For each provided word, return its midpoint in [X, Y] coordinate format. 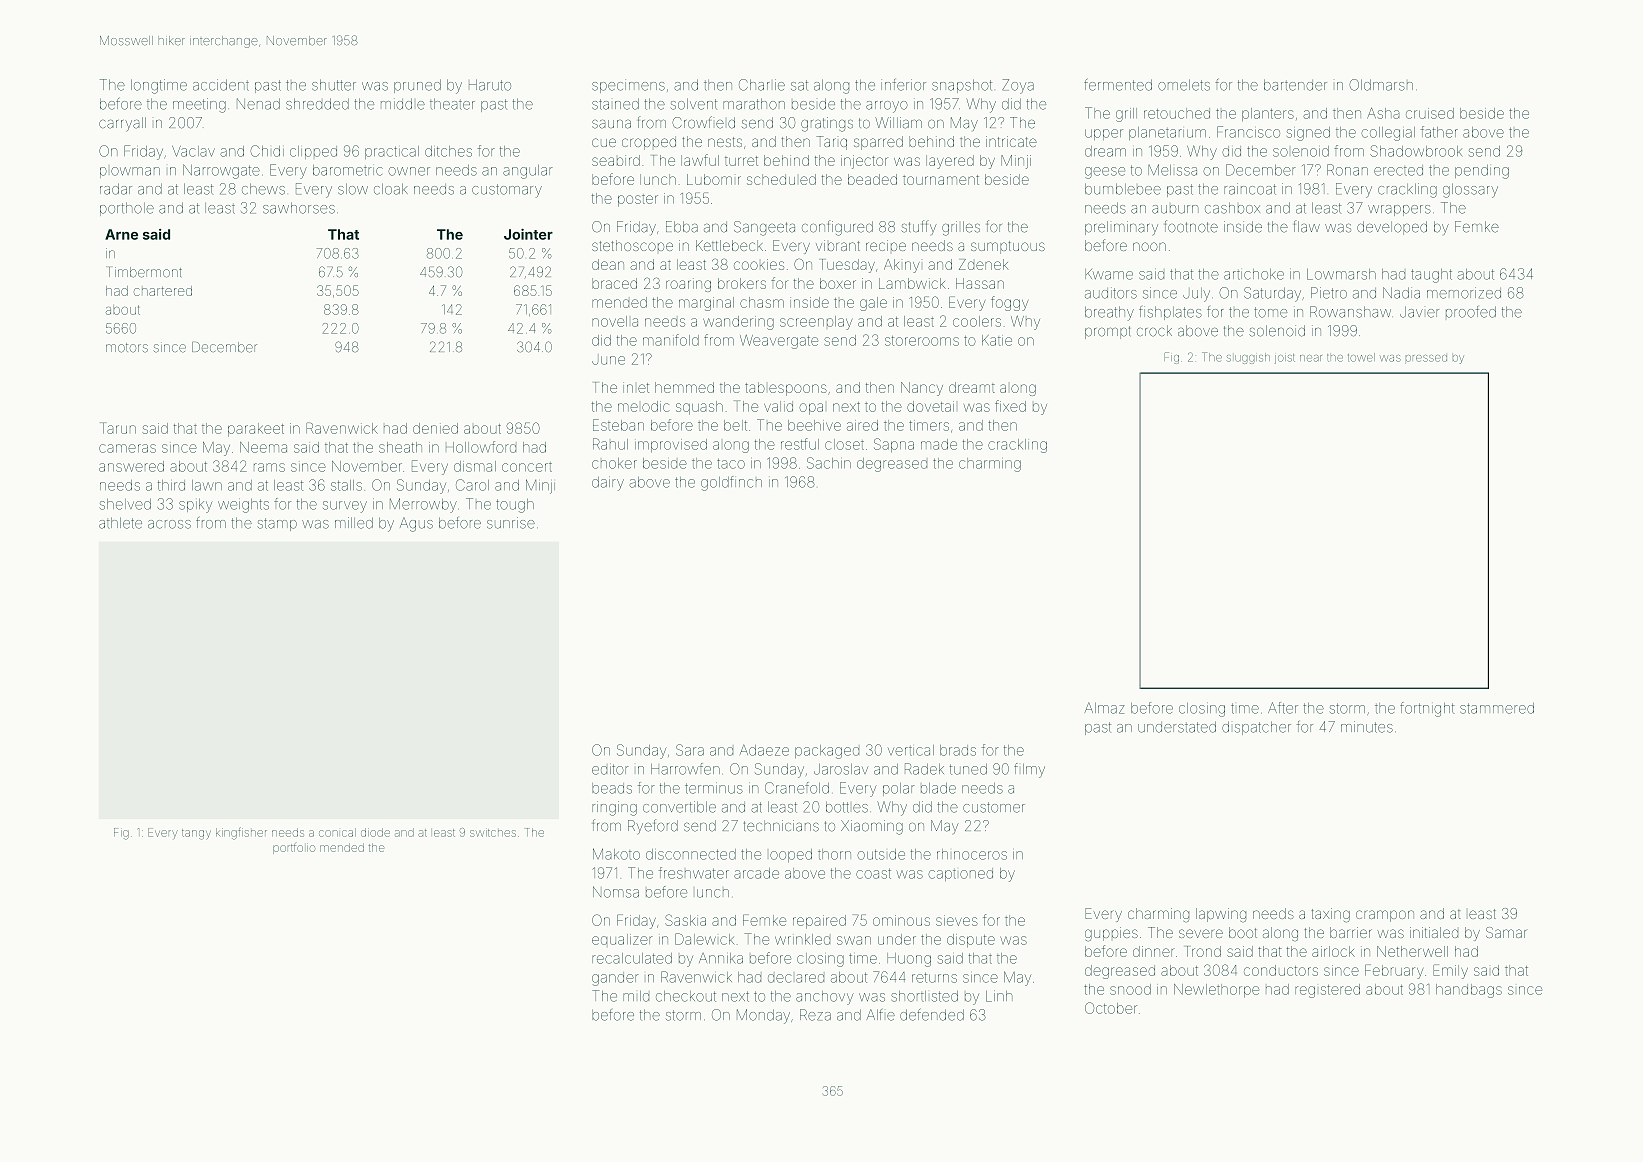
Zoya [1018, 86]
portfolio [294, 849]
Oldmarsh [1381, 85]
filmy [1029, 770]
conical [337, 832]
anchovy [825, 998]
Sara [690, 750]
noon [1149, 246]
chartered [163, 291]
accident [221, 85]
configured [837, 228]
